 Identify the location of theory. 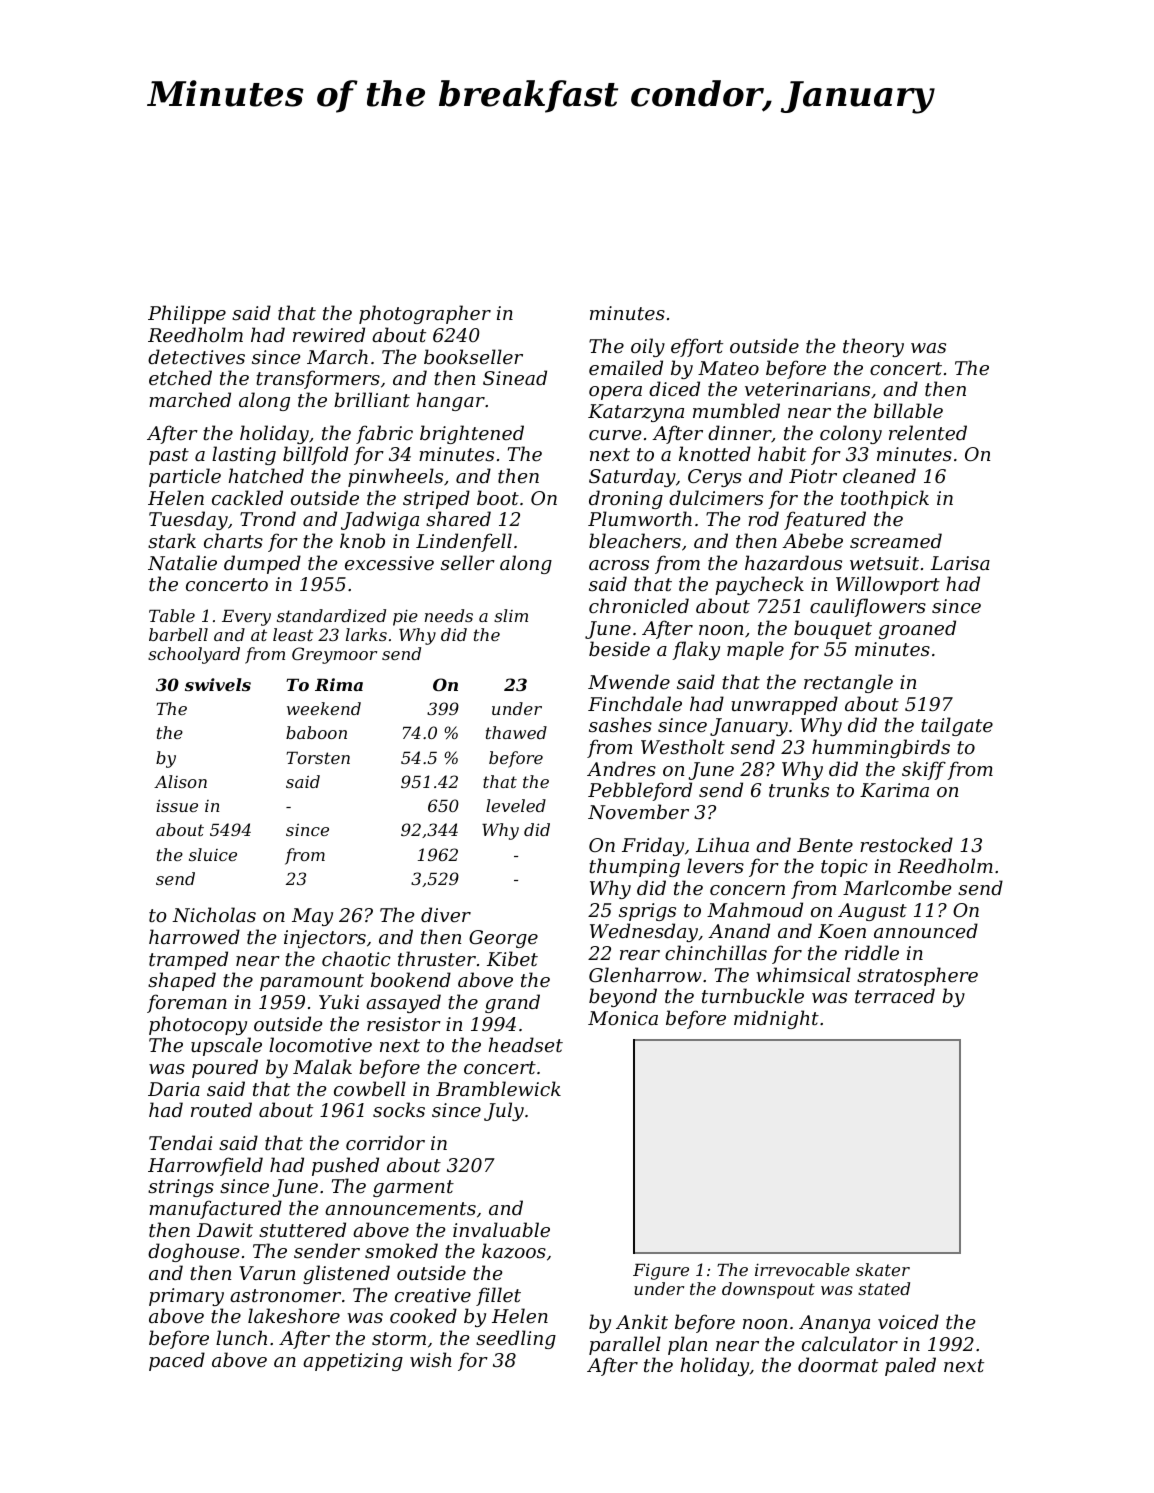
(873, 347).
